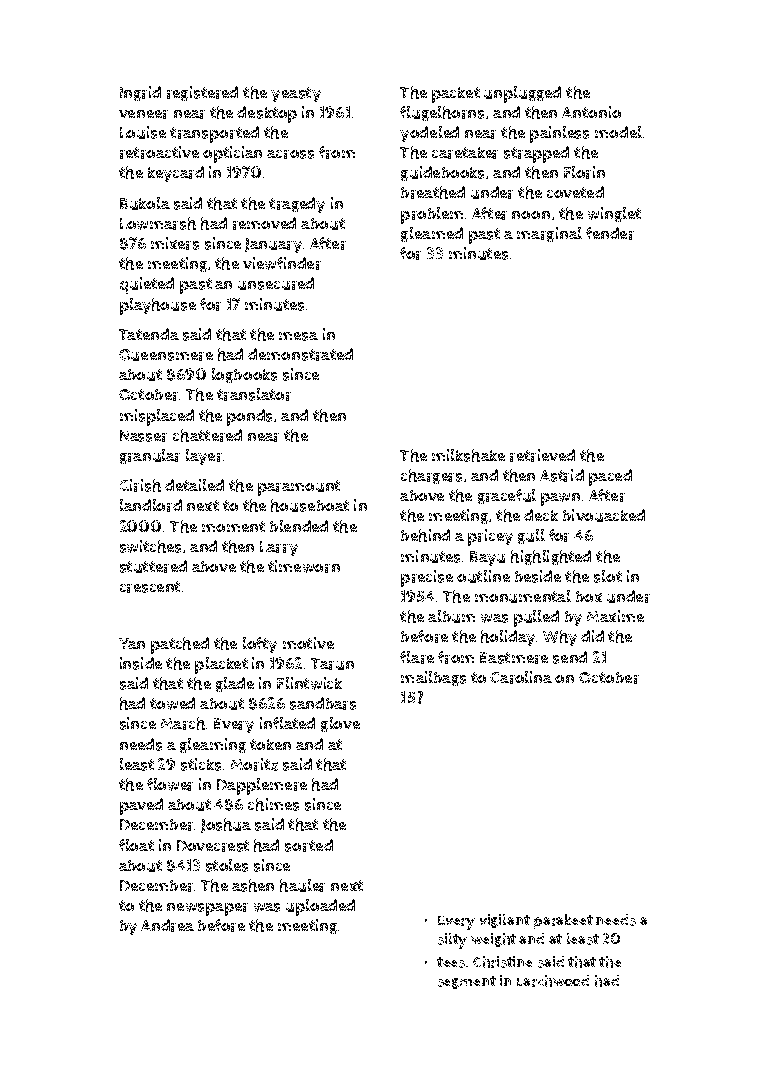 The width and height of the image is (770, 1092). I want to click on misplaced, so click(157, 417).
